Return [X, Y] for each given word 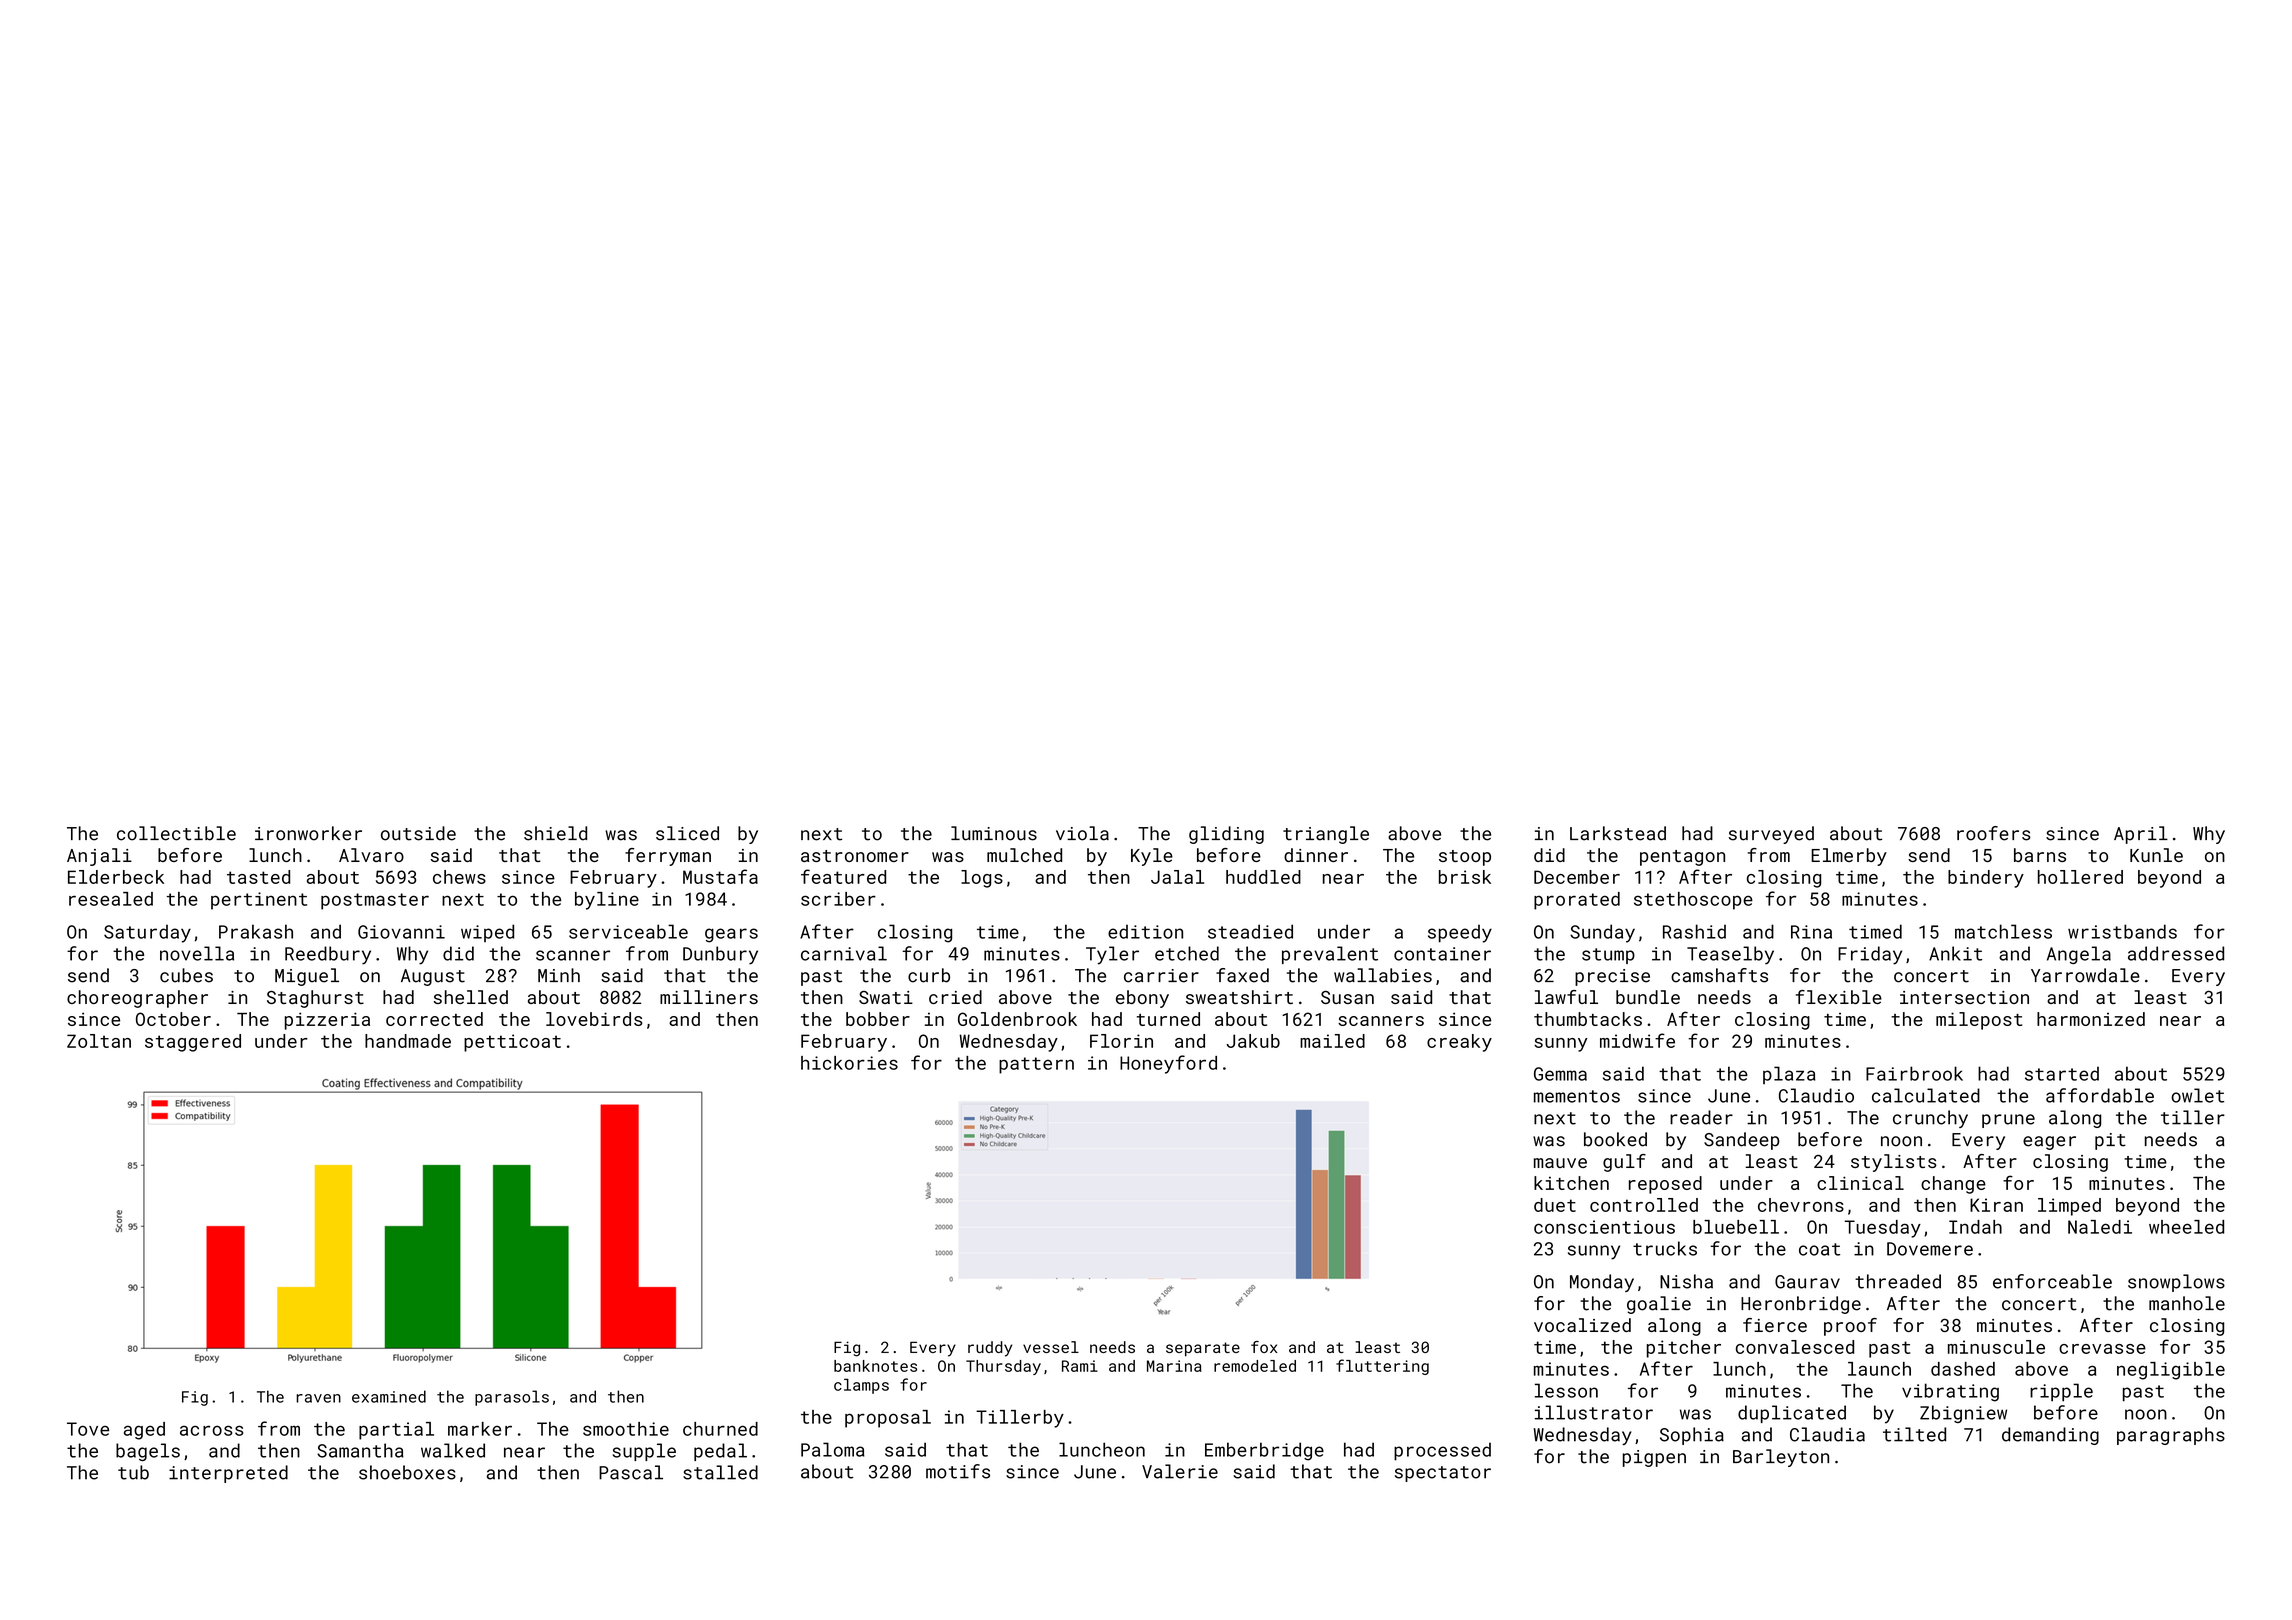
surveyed [1771, 835]
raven [318, 1398]
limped [2069, 1207]
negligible [2171, 1371]
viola [1082, 833]
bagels [148, 1452]
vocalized [1582, 1325]
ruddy [990, 1349]
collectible [176, 833]
